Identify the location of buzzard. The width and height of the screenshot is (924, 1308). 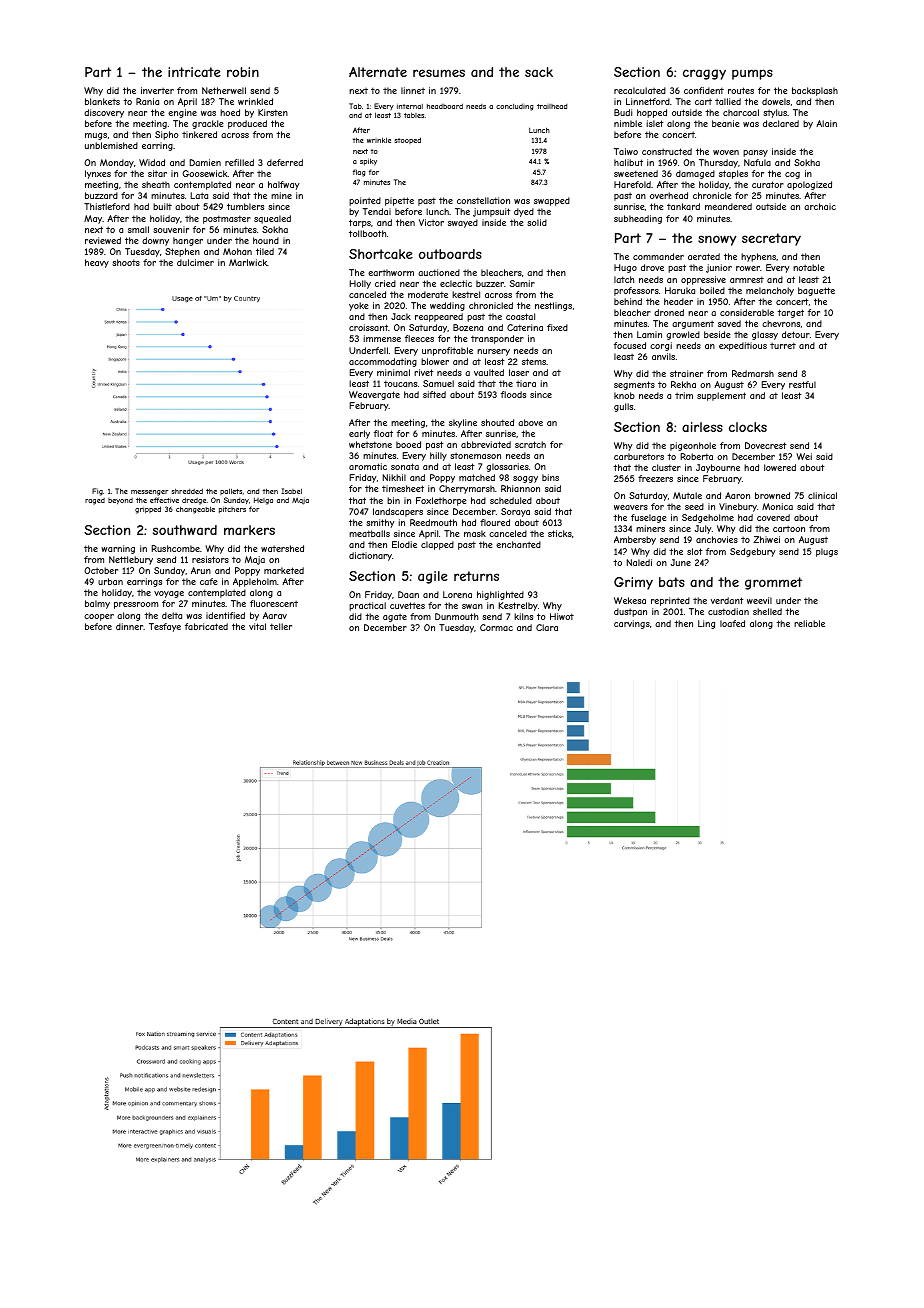
(101, 195).
